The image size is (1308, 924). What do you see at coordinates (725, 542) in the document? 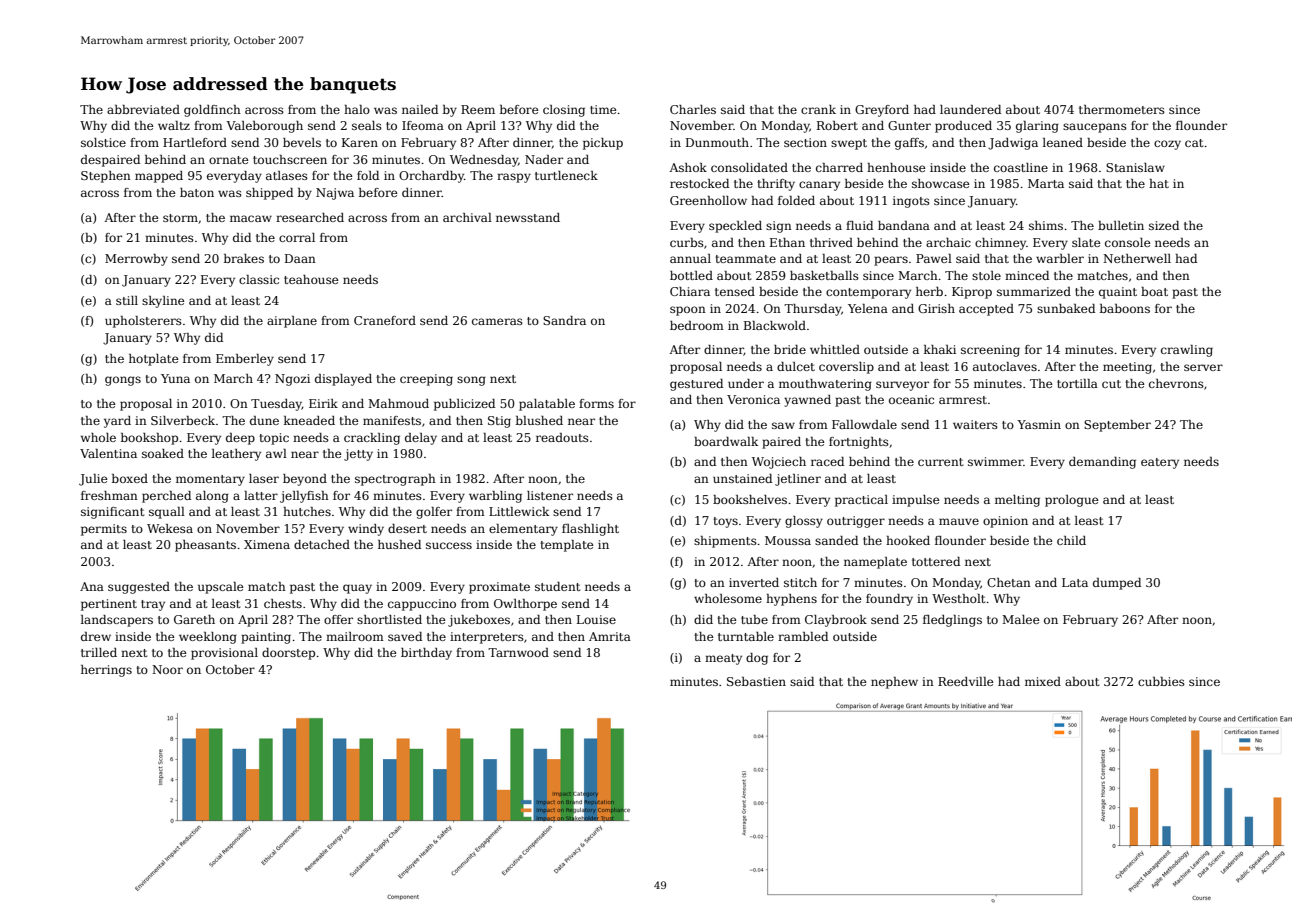
I see `shipments` at bounding box center [725, 542].
